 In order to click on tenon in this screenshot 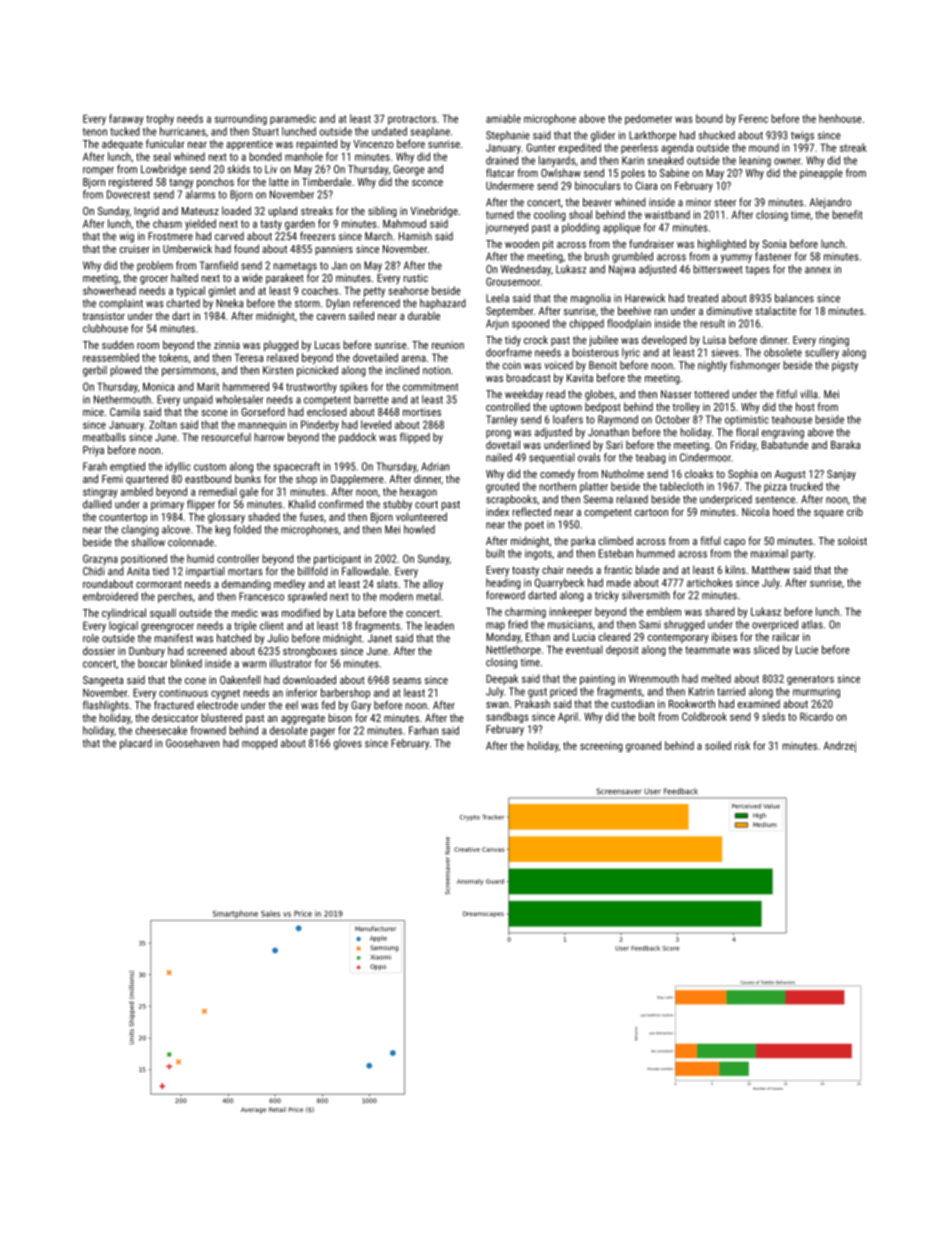, I will do `click(95, 132)`.
